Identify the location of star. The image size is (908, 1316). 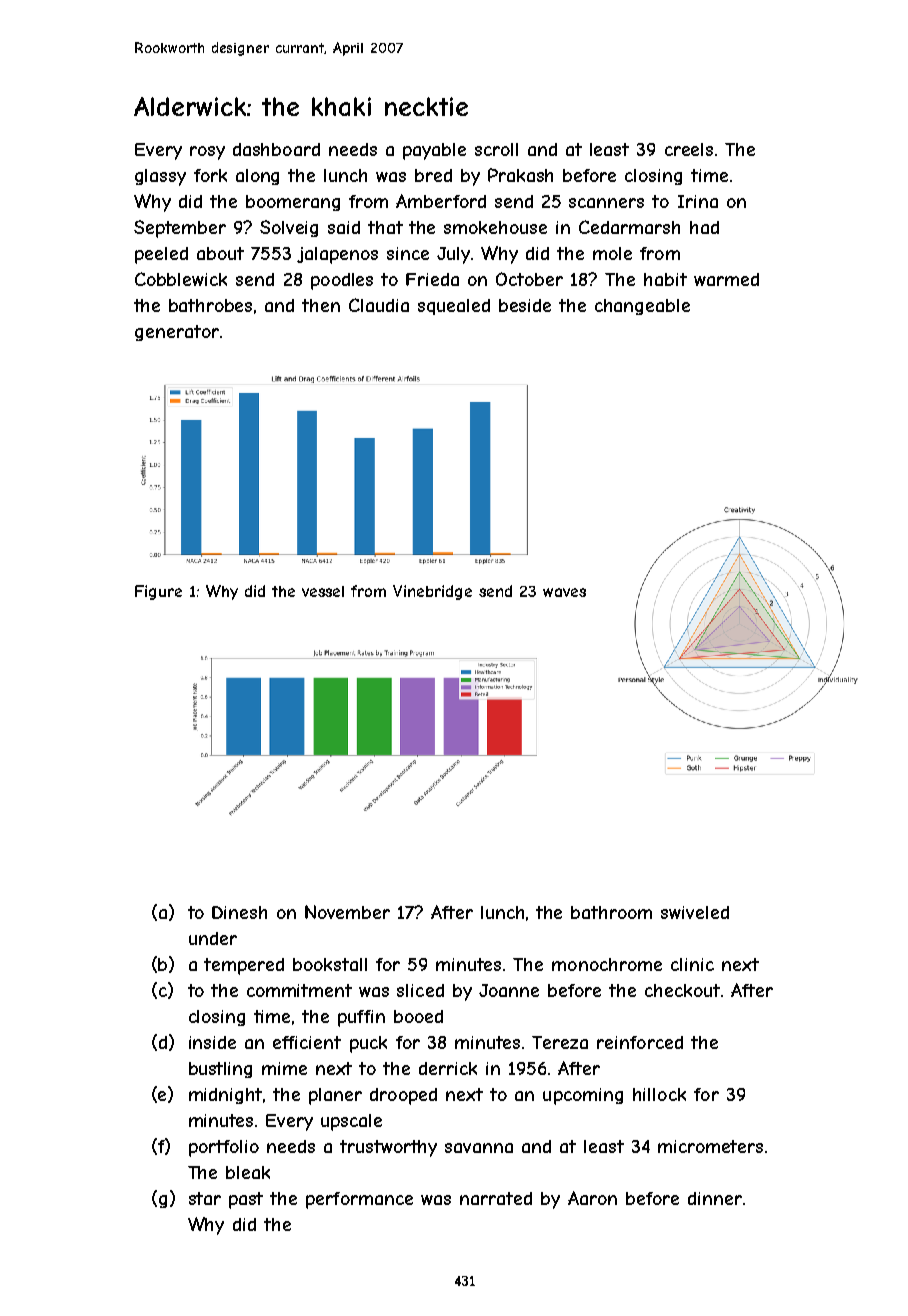
(205, 1198).
